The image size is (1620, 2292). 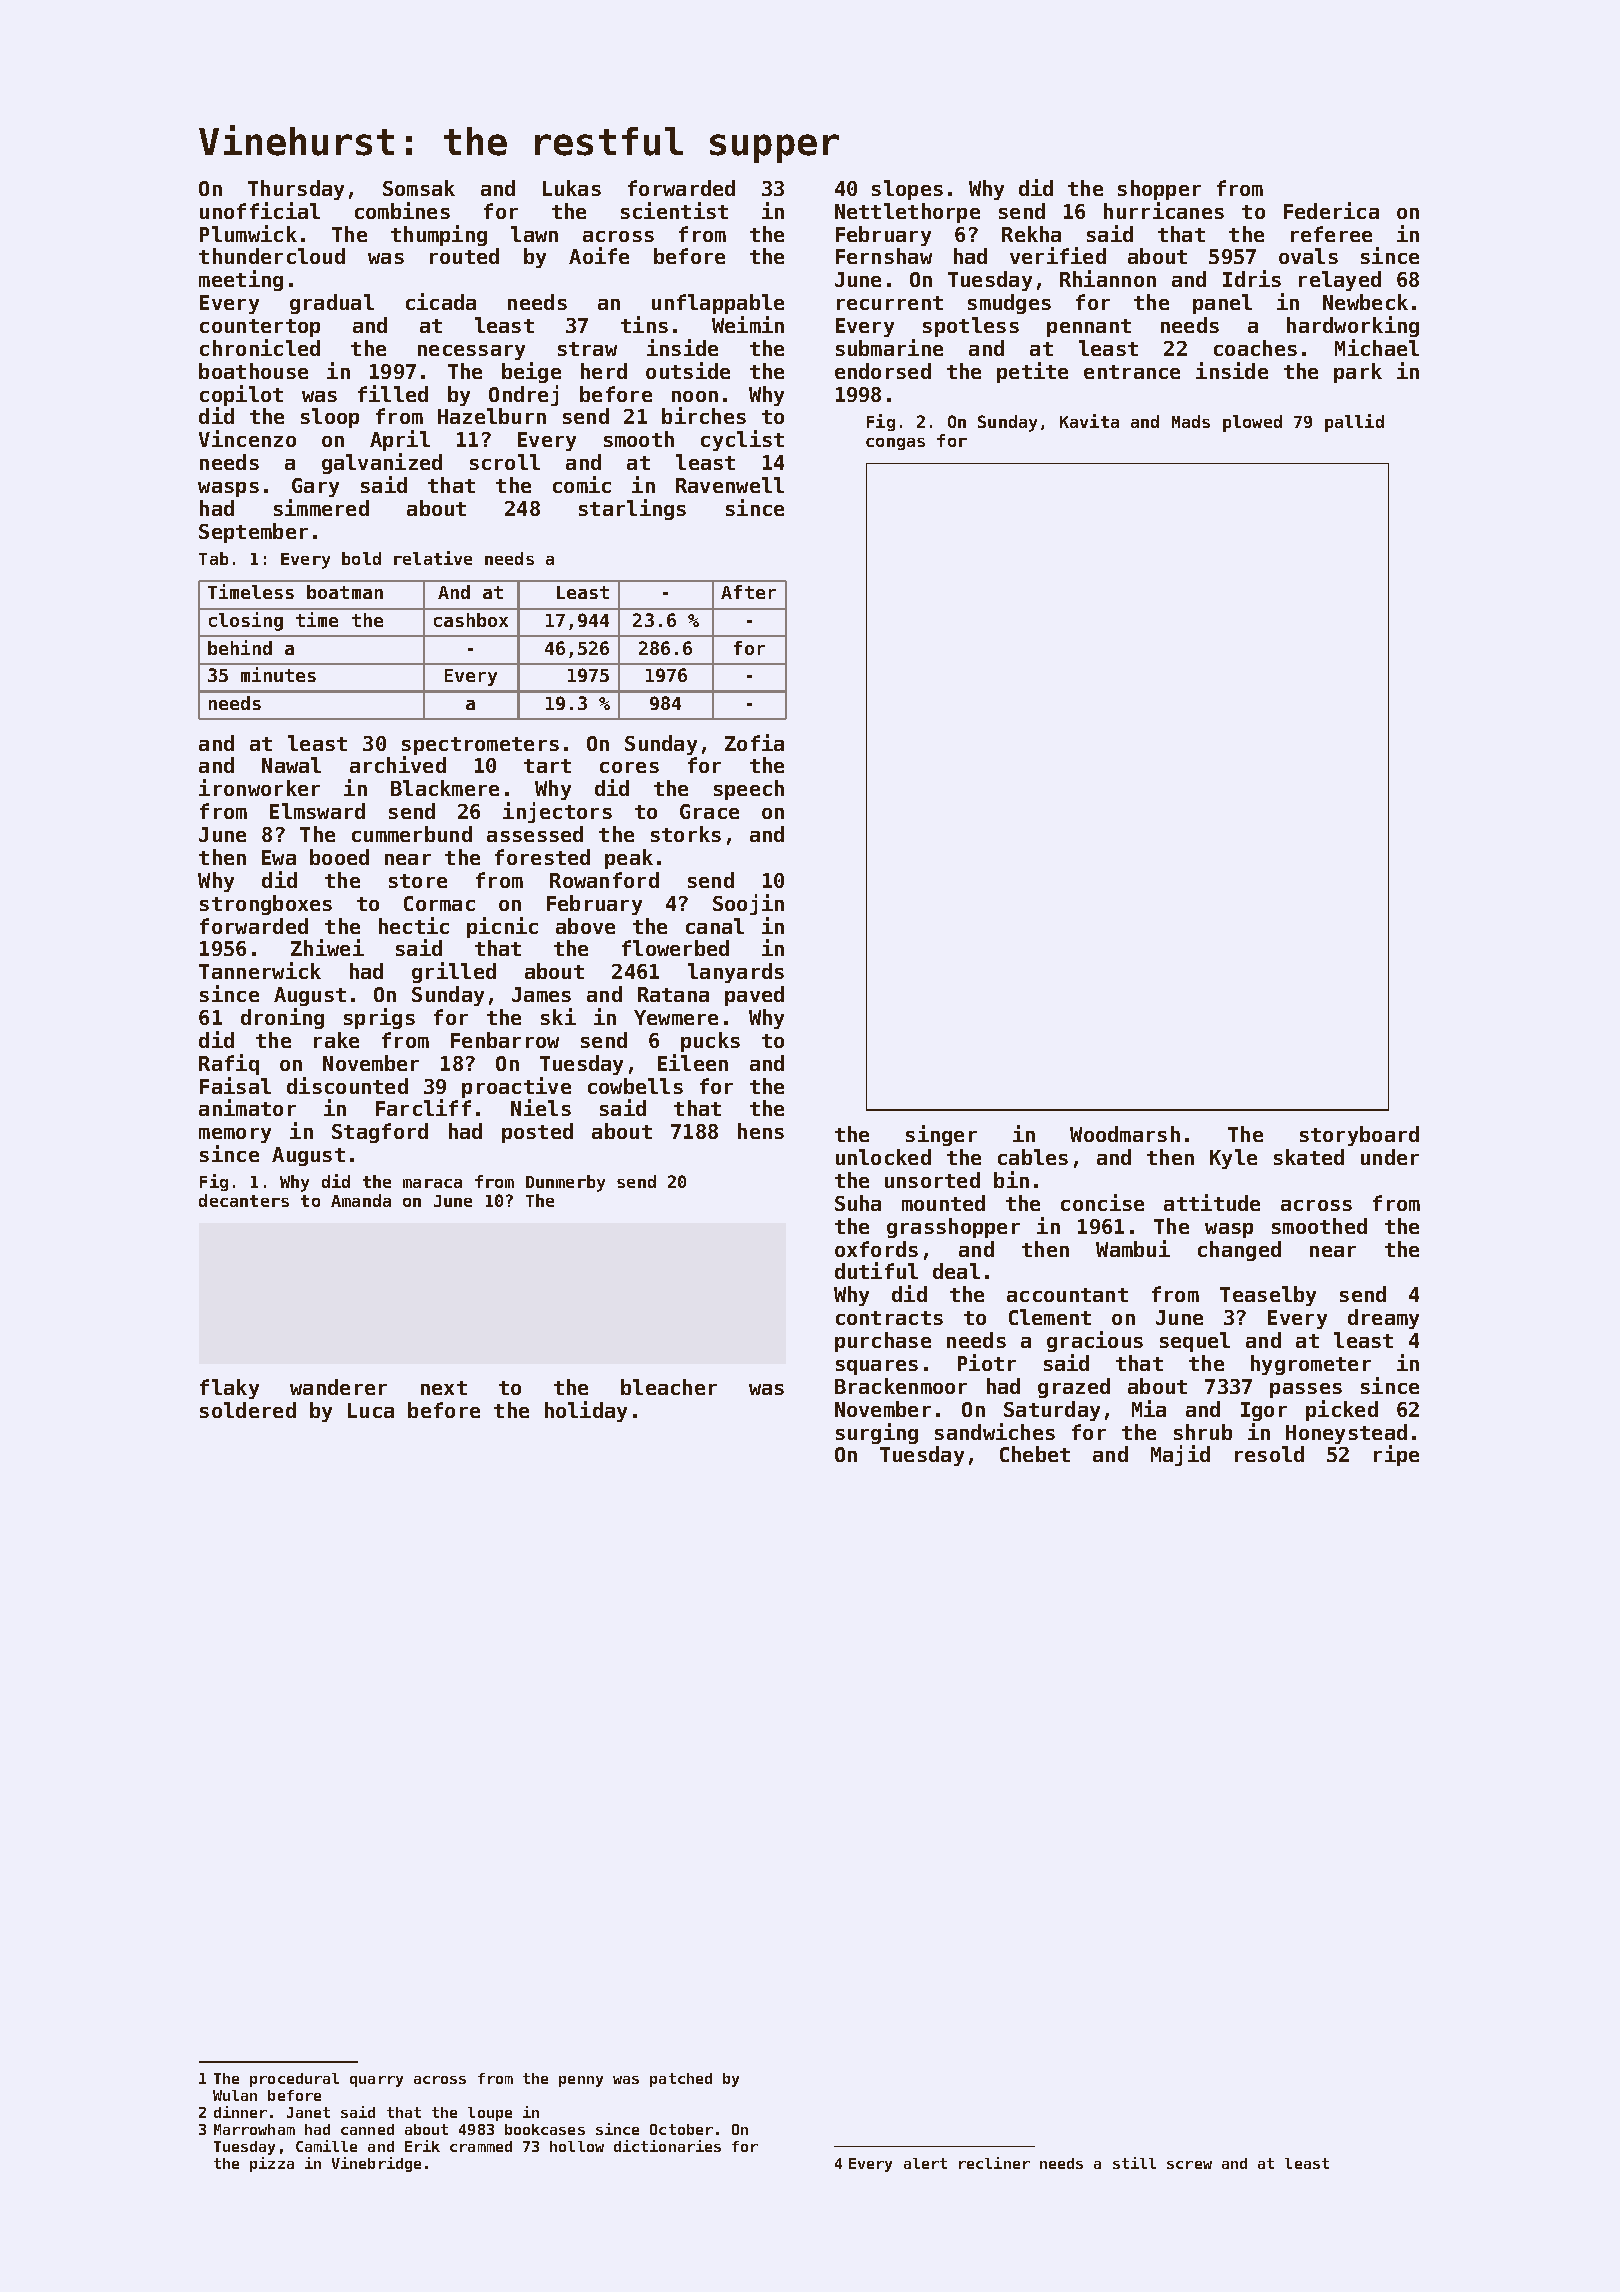 What do you see at coordinates (1331, 210) in the screenshot?
I see `Federica` at bounding box center [1331, 210].
